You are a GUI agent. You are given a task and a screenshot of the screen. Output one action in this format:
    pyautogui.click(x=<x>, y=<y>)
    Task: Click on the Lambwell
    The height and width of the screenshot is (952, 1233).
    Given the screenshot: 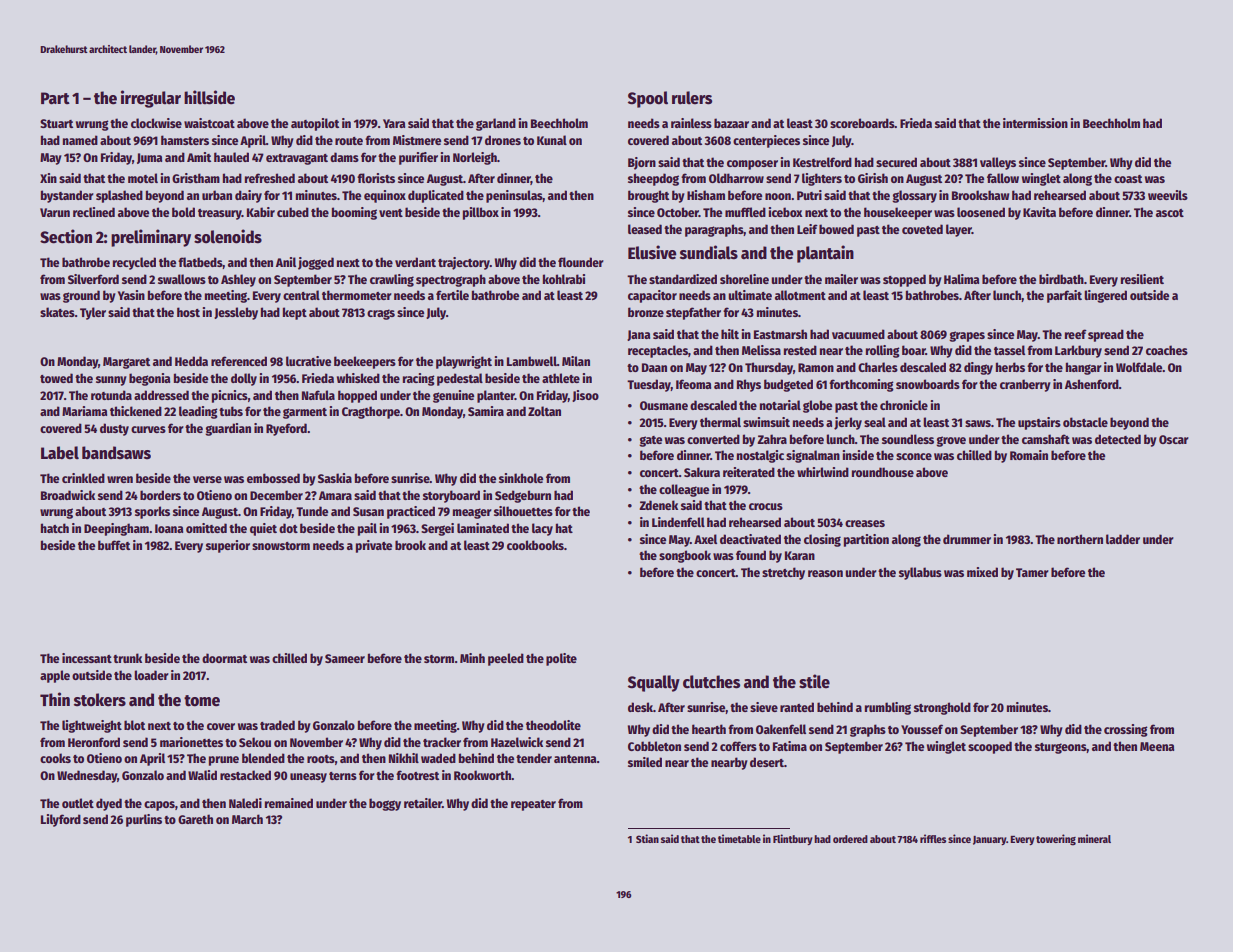 What is the action you would take?
    pyautogui.click(x=532, y=361)
